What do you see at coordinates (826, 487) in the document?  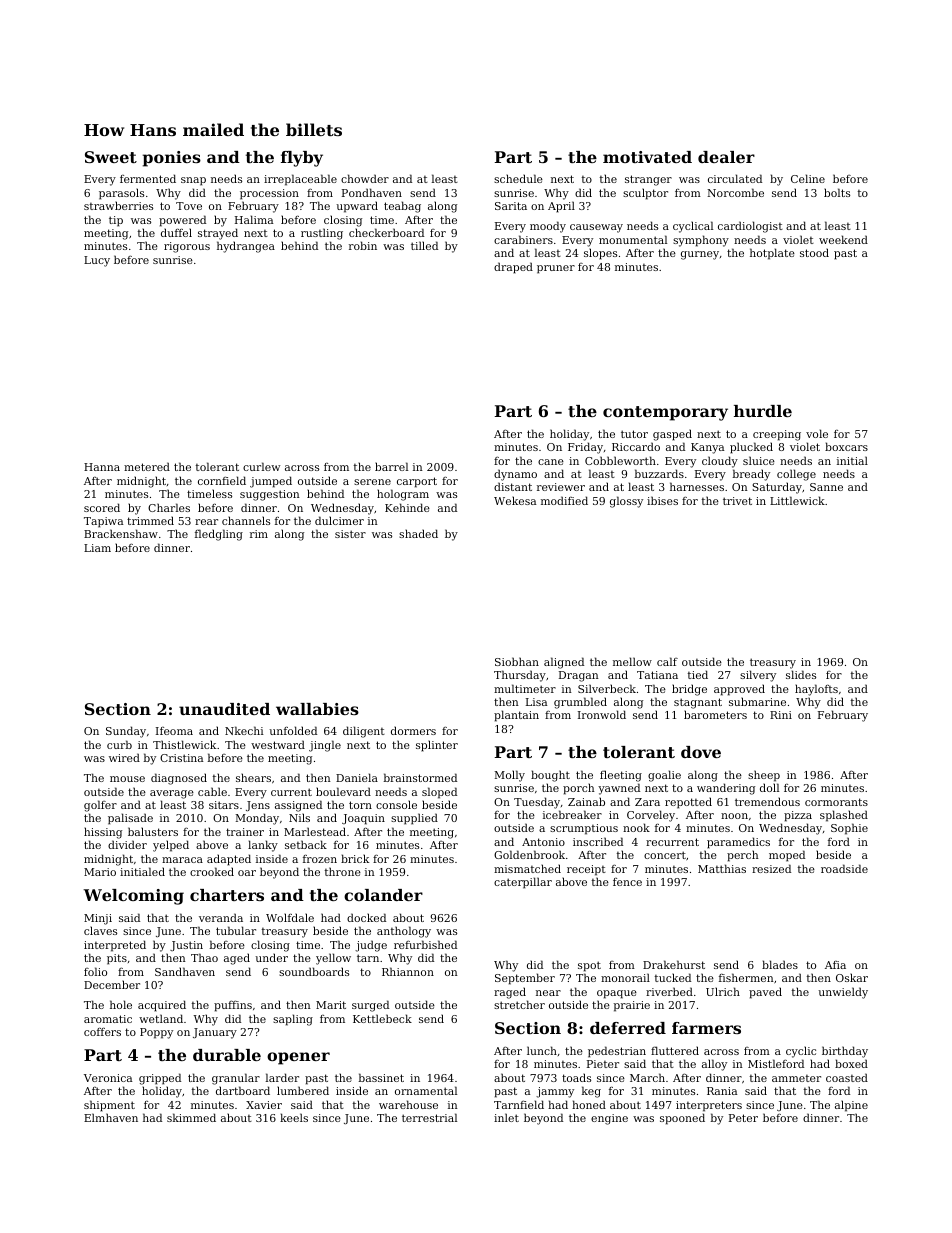 I see `Sanne` at bounding box center [826, 487].
